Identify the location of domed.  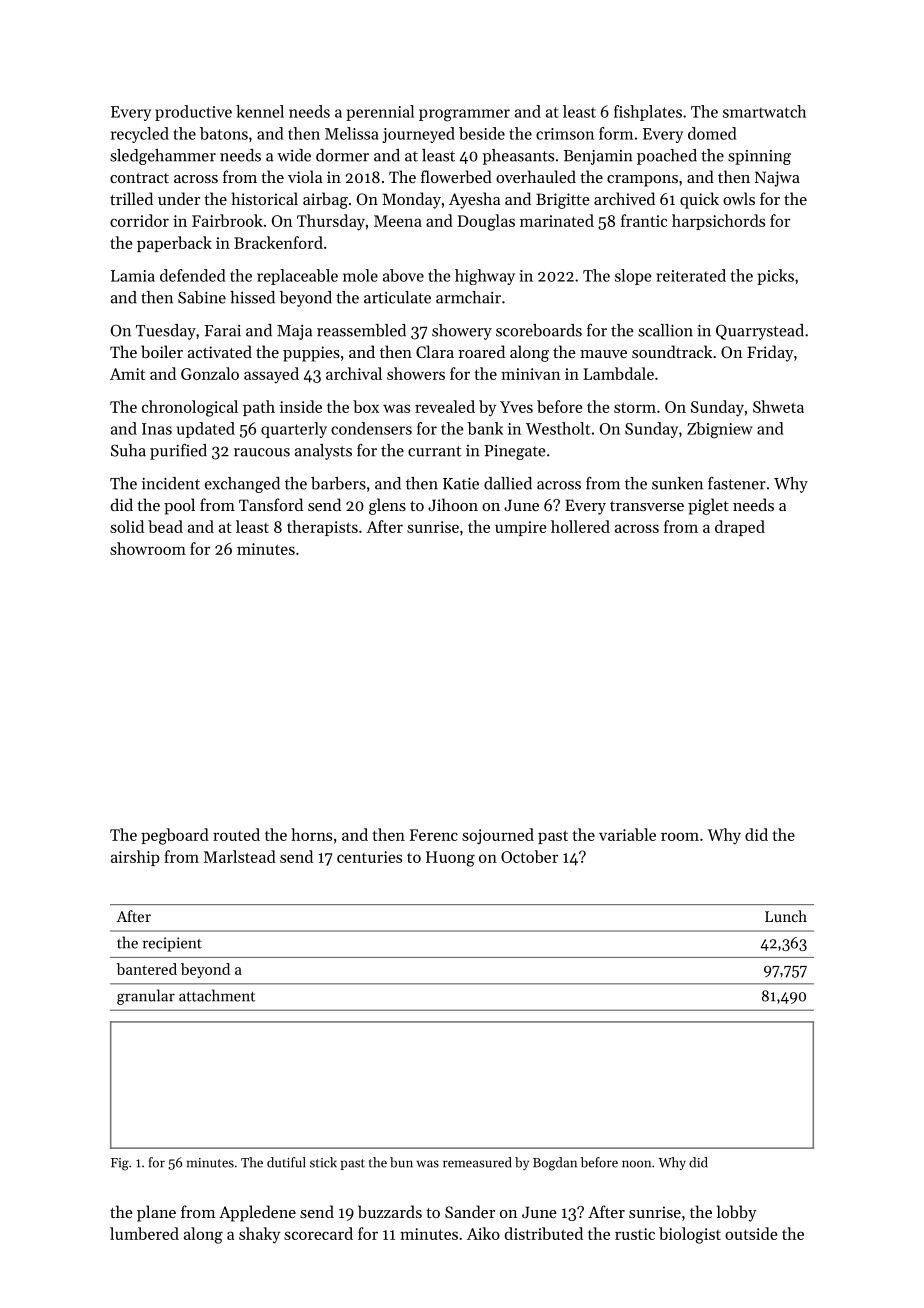
(712, 133).
